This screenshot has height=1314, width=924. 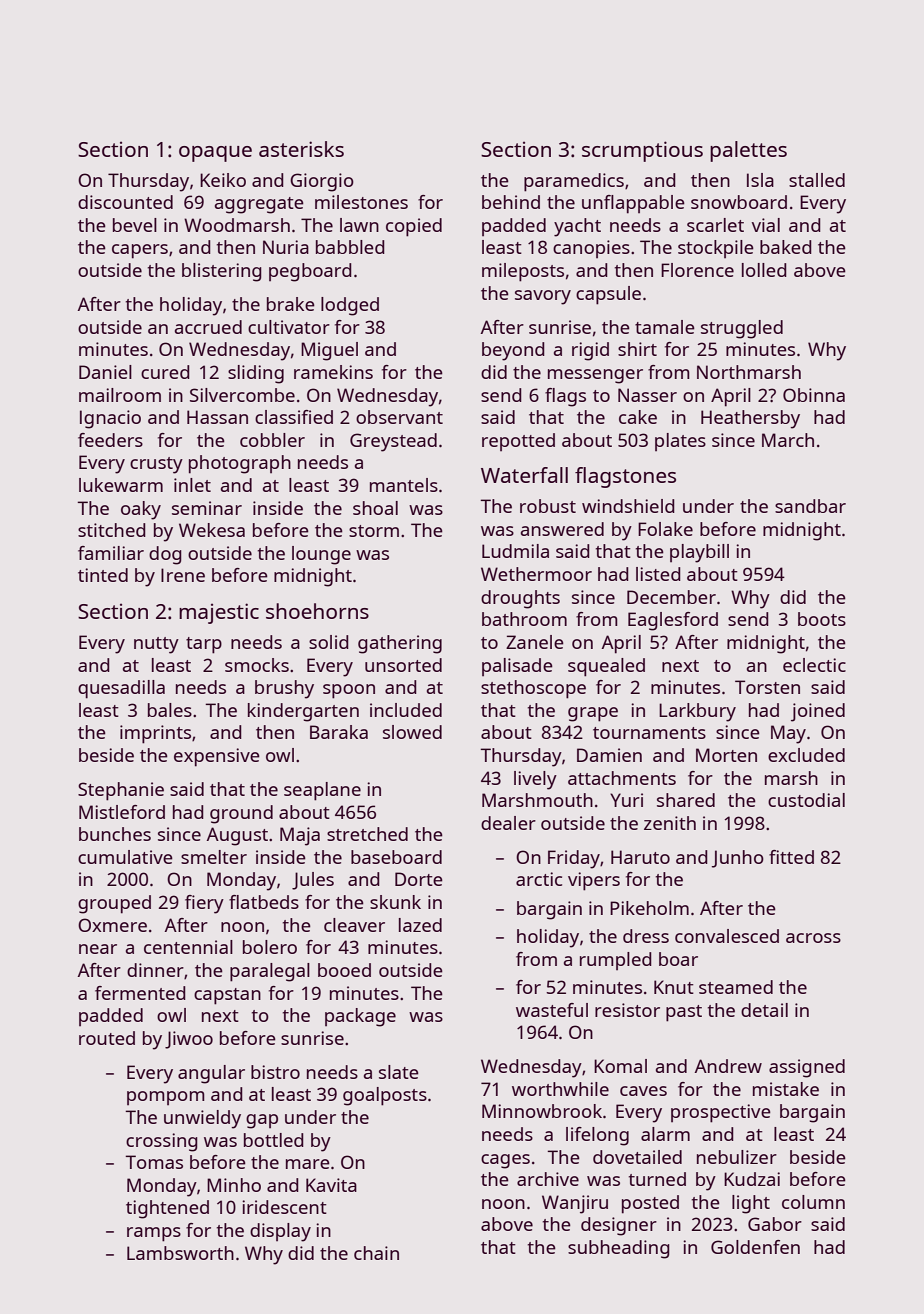 What do you see at coordinates (608, 295) in the screenshot?
I see `capsule` at bounding box center [608, 295].
